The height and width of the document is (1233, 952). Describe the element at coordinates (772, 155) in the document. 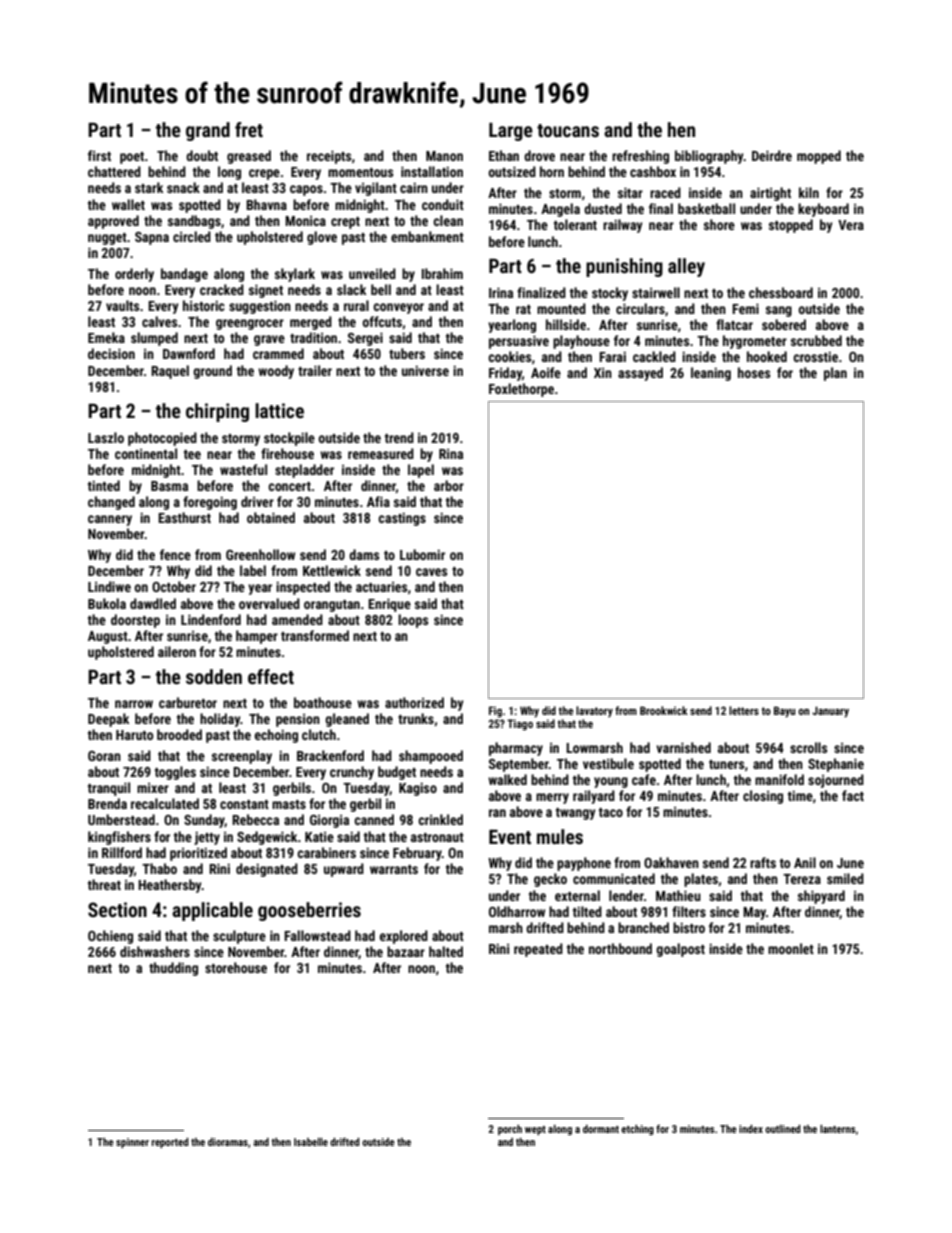

I see `Deirdre` at that location.
